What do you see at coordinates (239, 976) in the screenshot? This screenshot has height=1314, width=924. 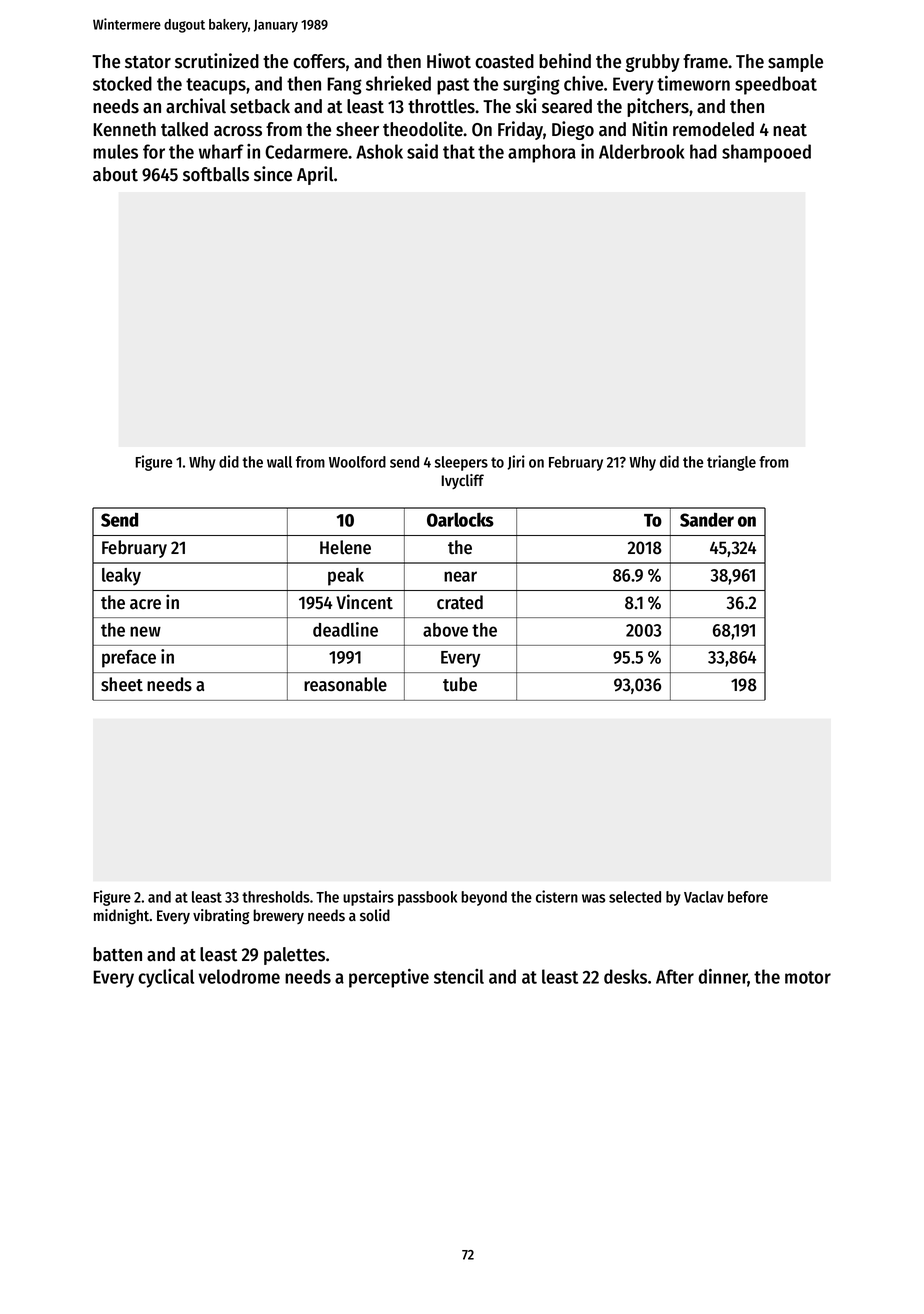 I see `velodrome` at bounding box center [239, 976].
